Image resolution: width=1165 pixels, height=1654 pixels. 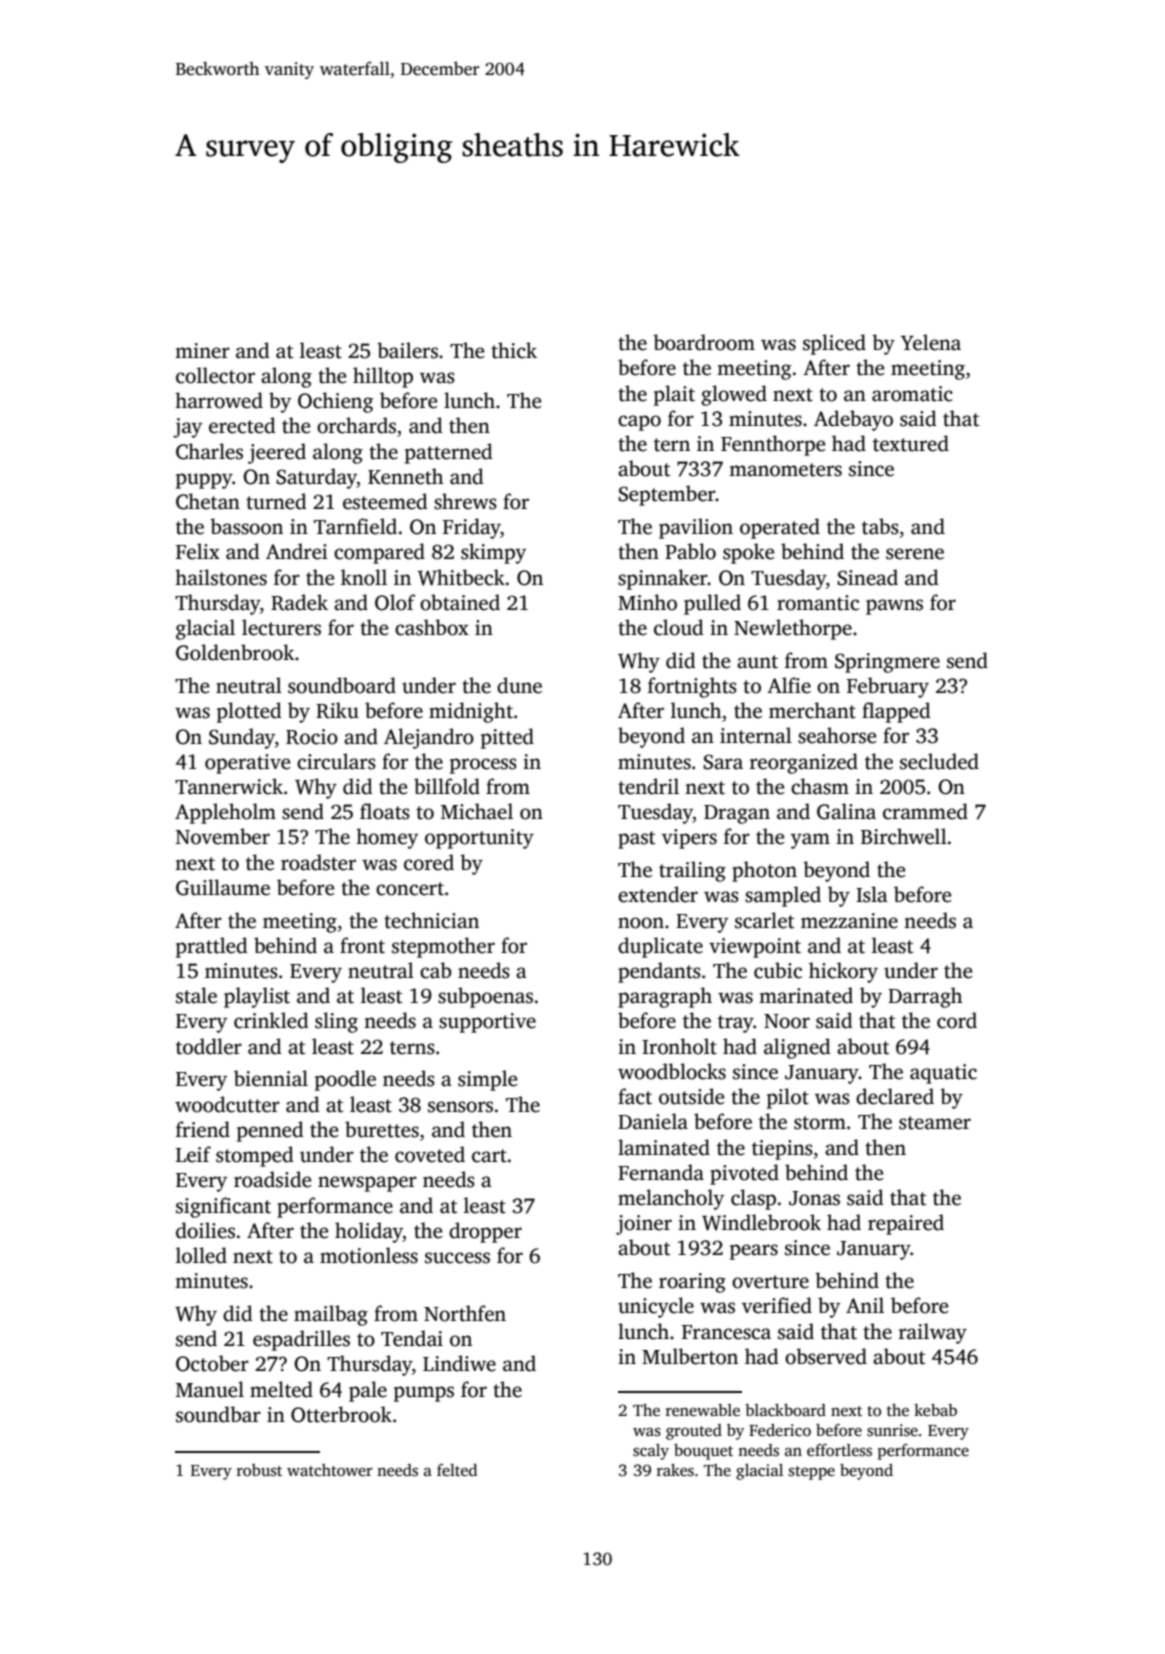 I want to click on miner, so click(x=202, y=351).
